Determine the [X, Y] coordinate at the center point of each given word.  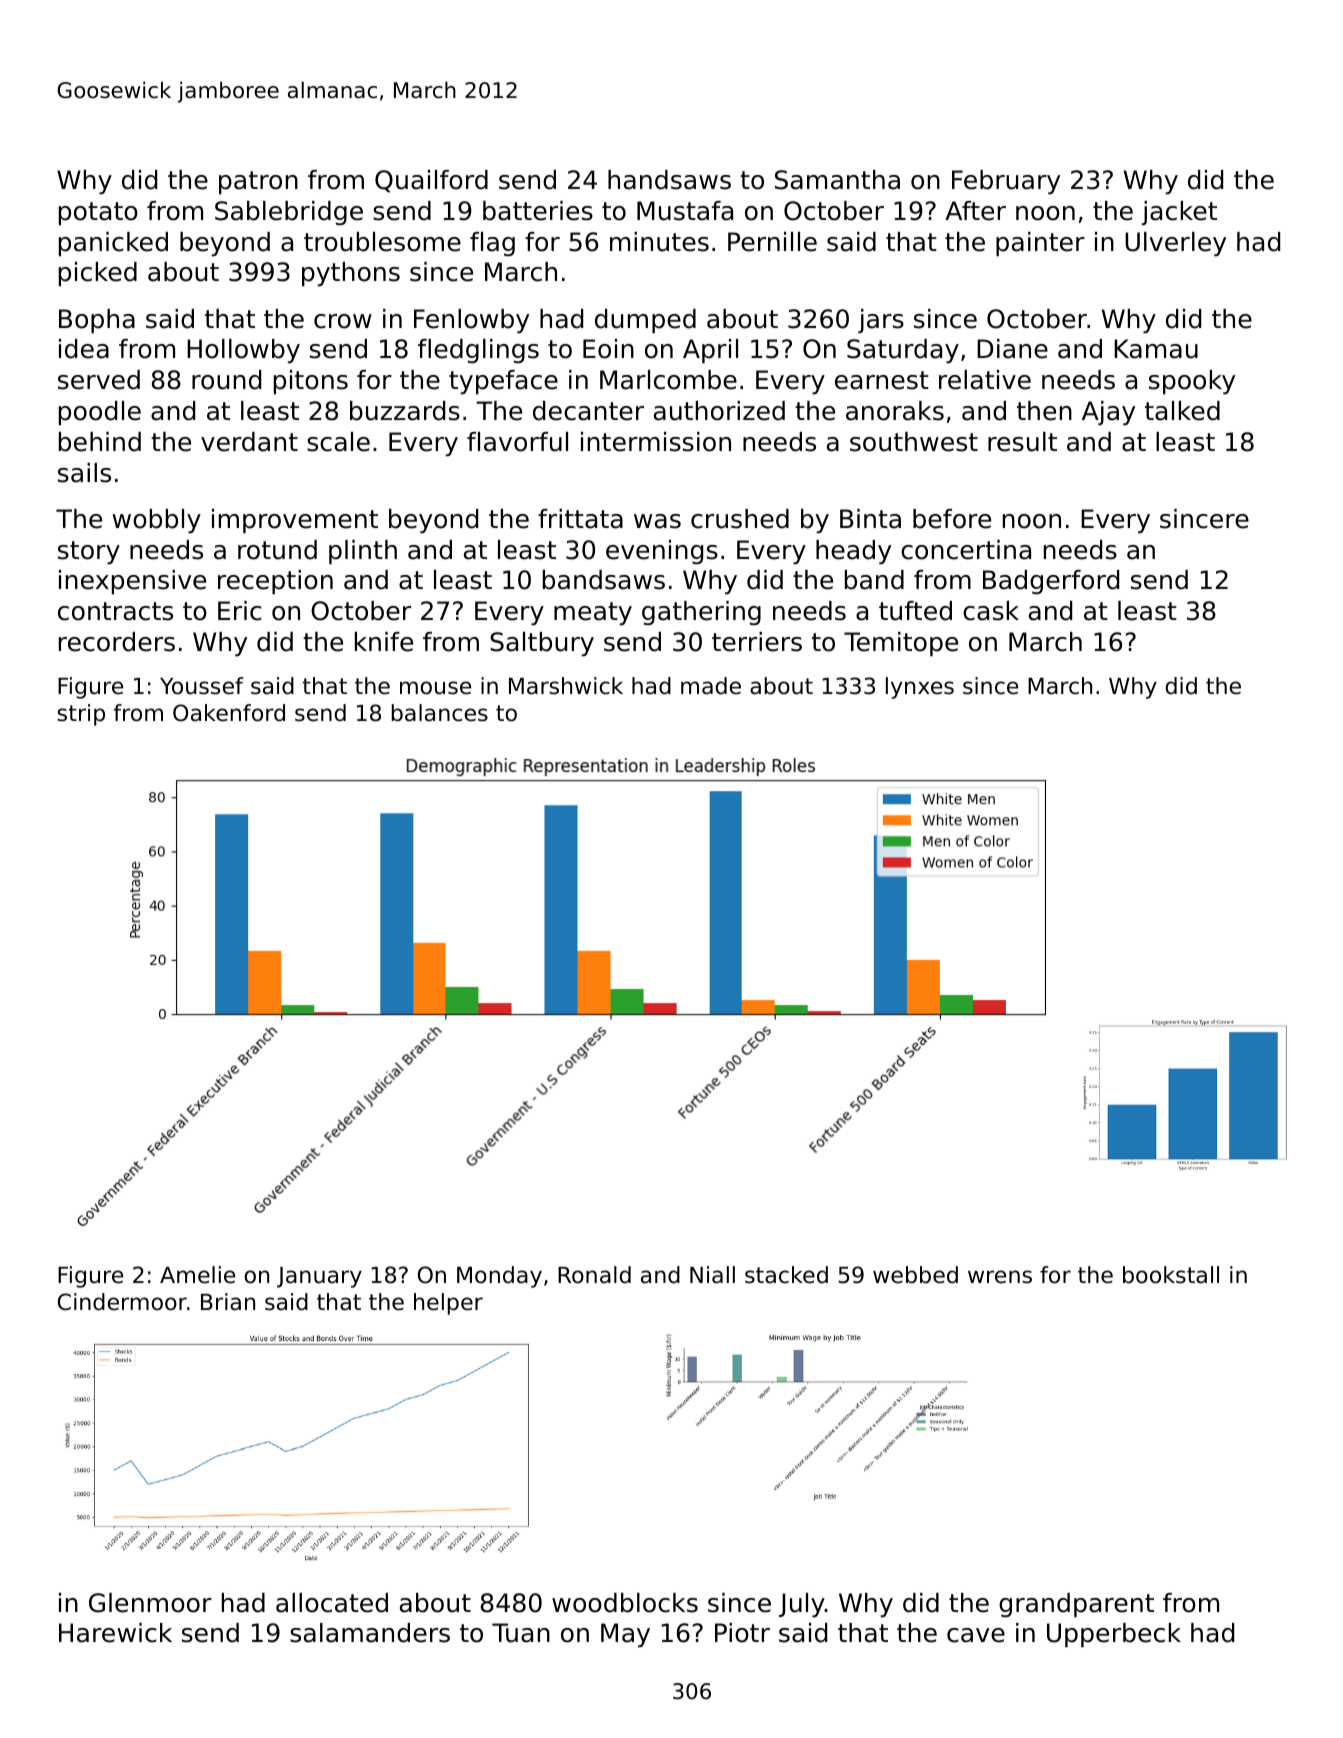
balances [440, 713]
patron [258, 183]
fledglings [478, 351]
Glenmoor [150, 1603]
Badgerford [1051, 582]
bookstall [1171, 1275]
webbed [915, 1275]
